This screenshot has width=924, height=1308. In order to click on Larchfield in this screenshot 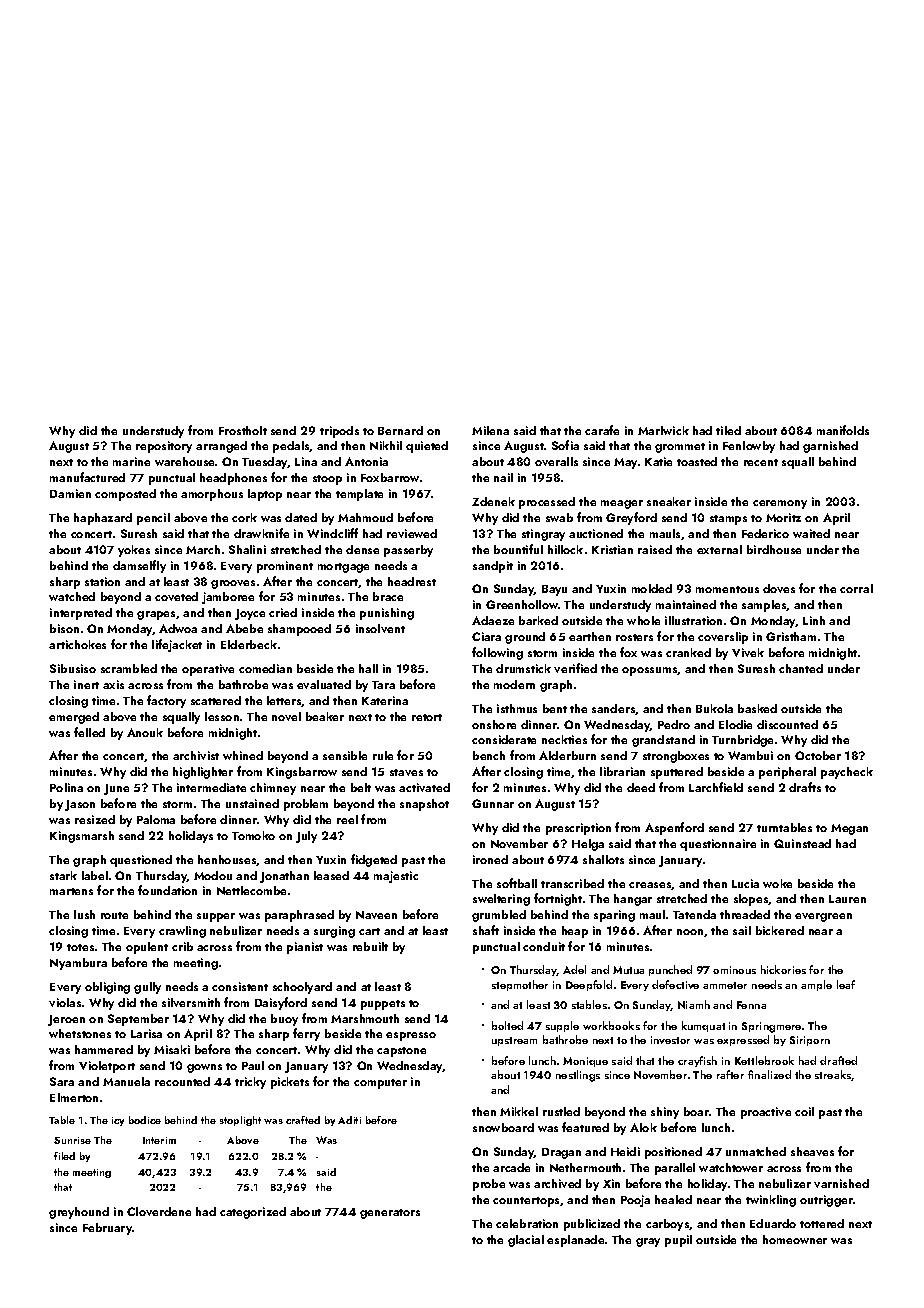, I will do `click(716, 787)`.
